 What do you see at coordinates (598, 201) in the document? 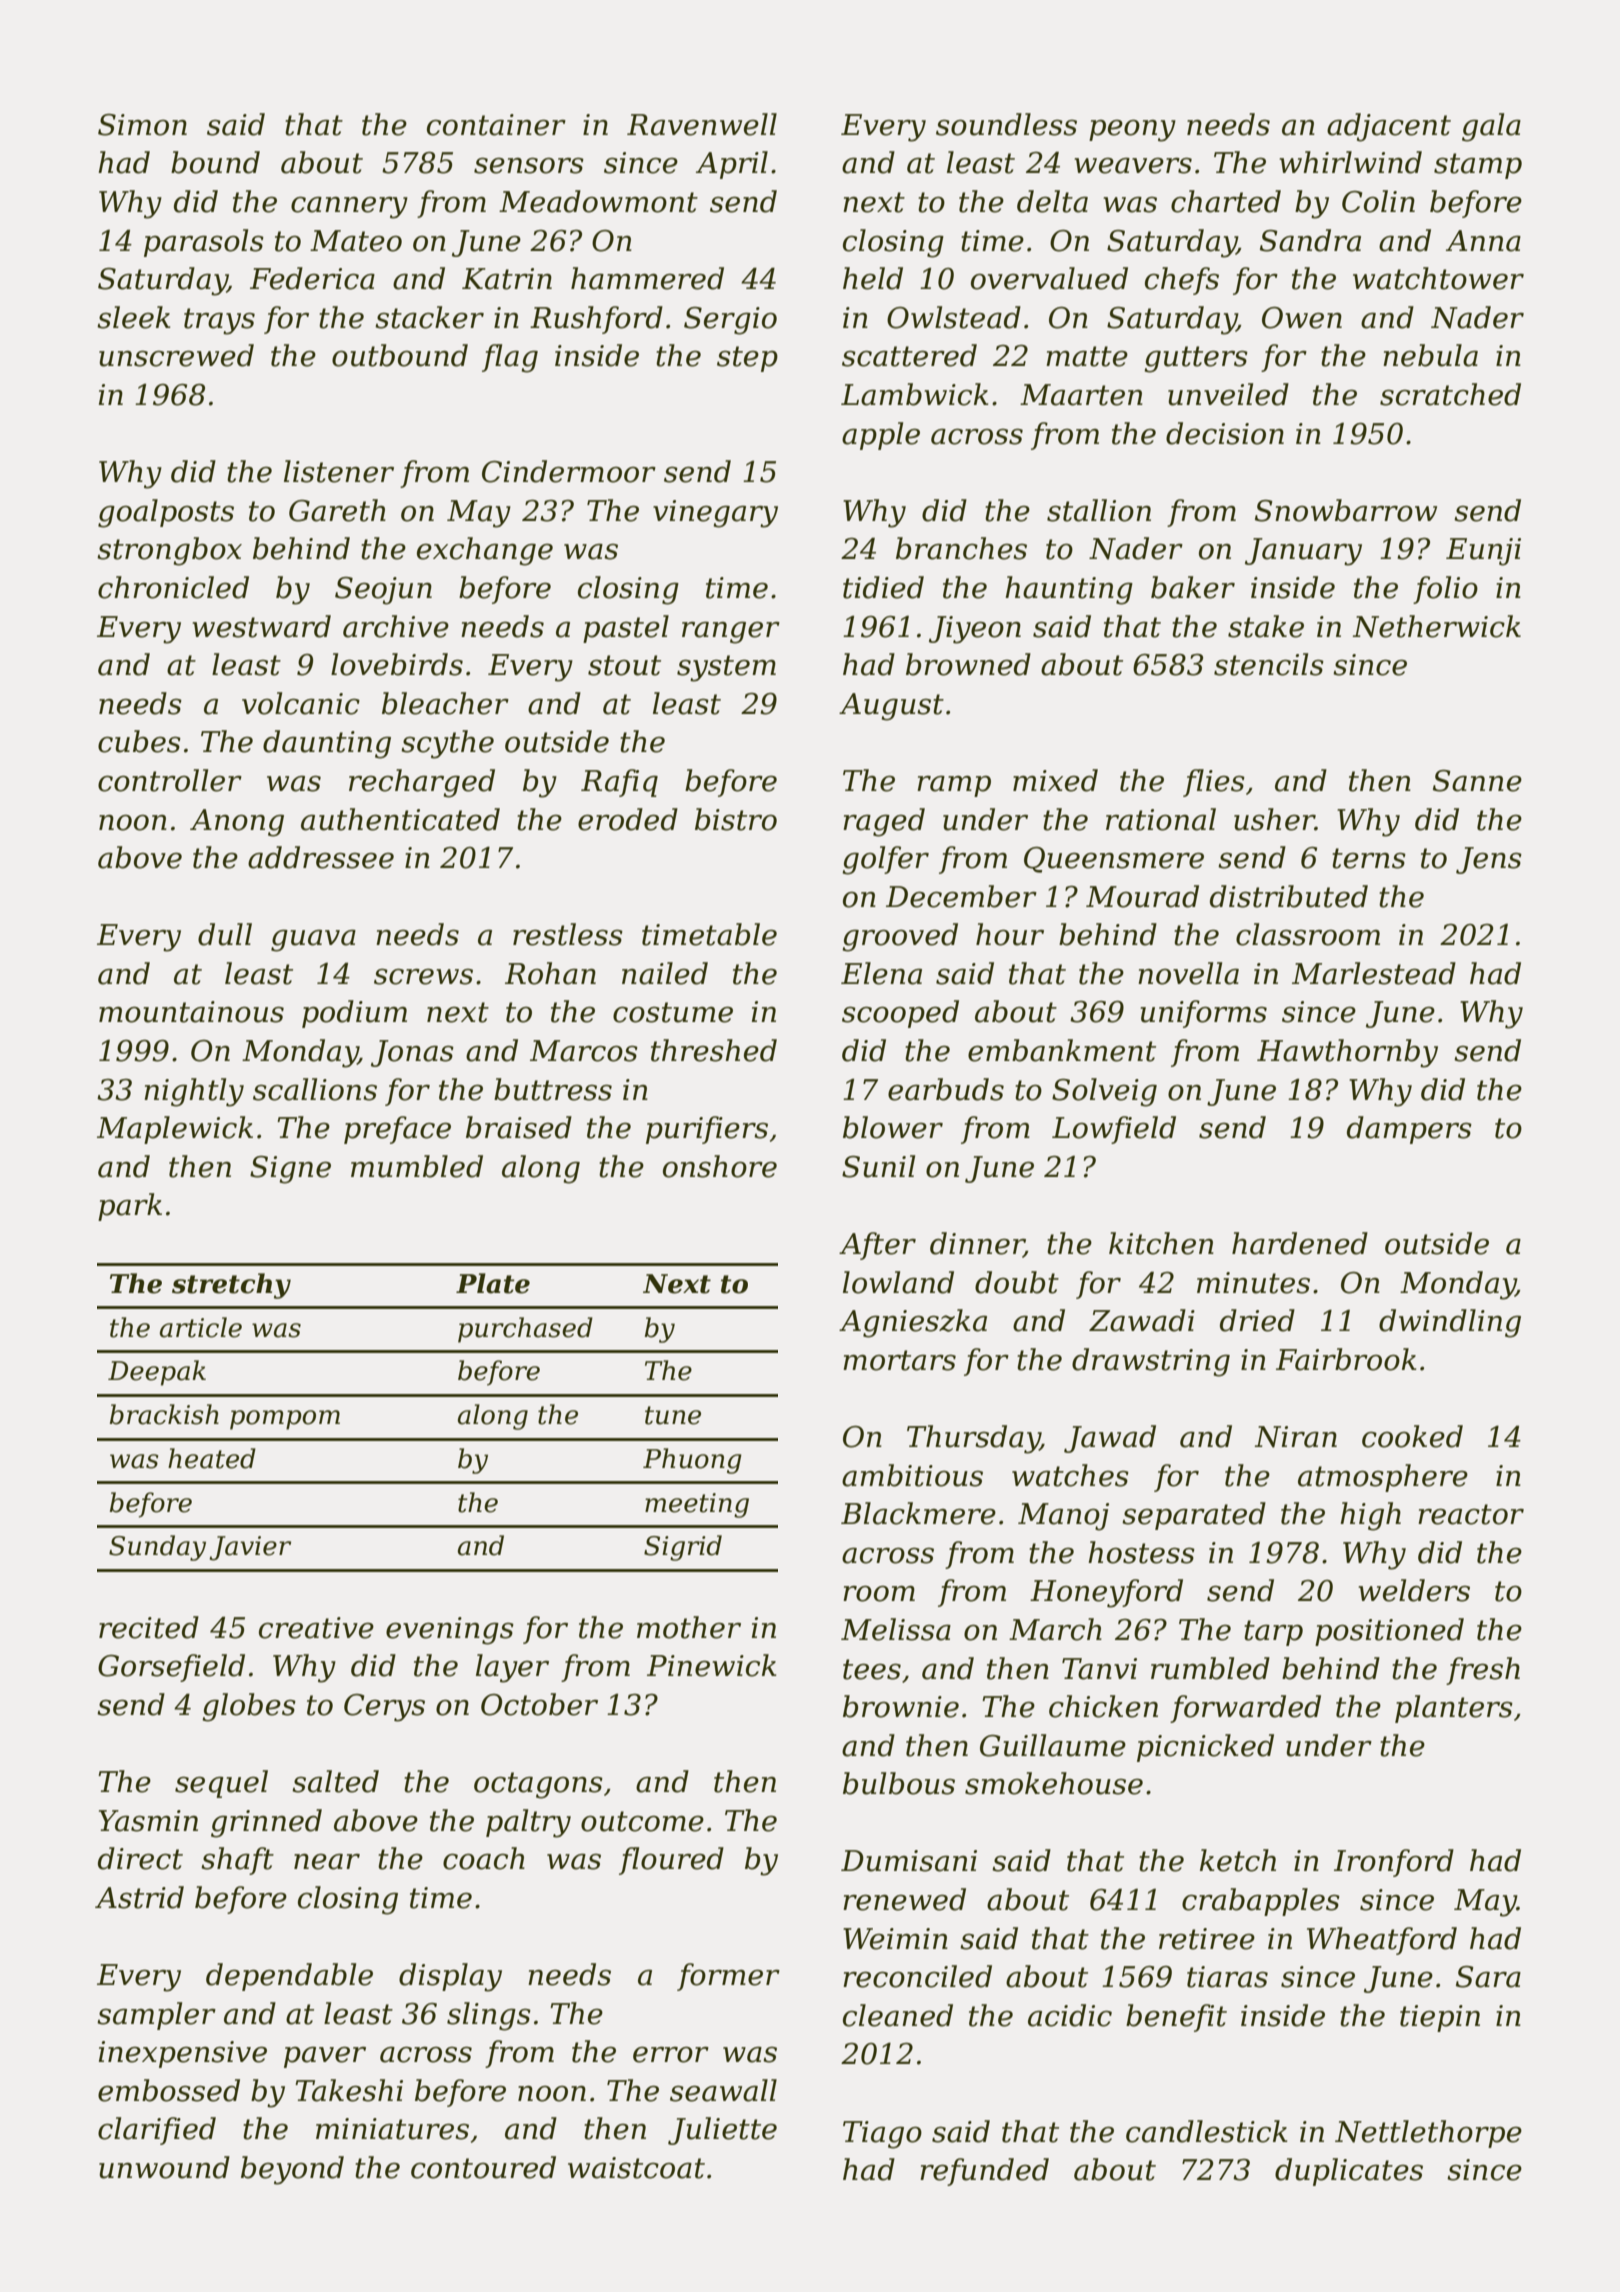
I see `Meadowmont` at bounding box center [598, 201].
